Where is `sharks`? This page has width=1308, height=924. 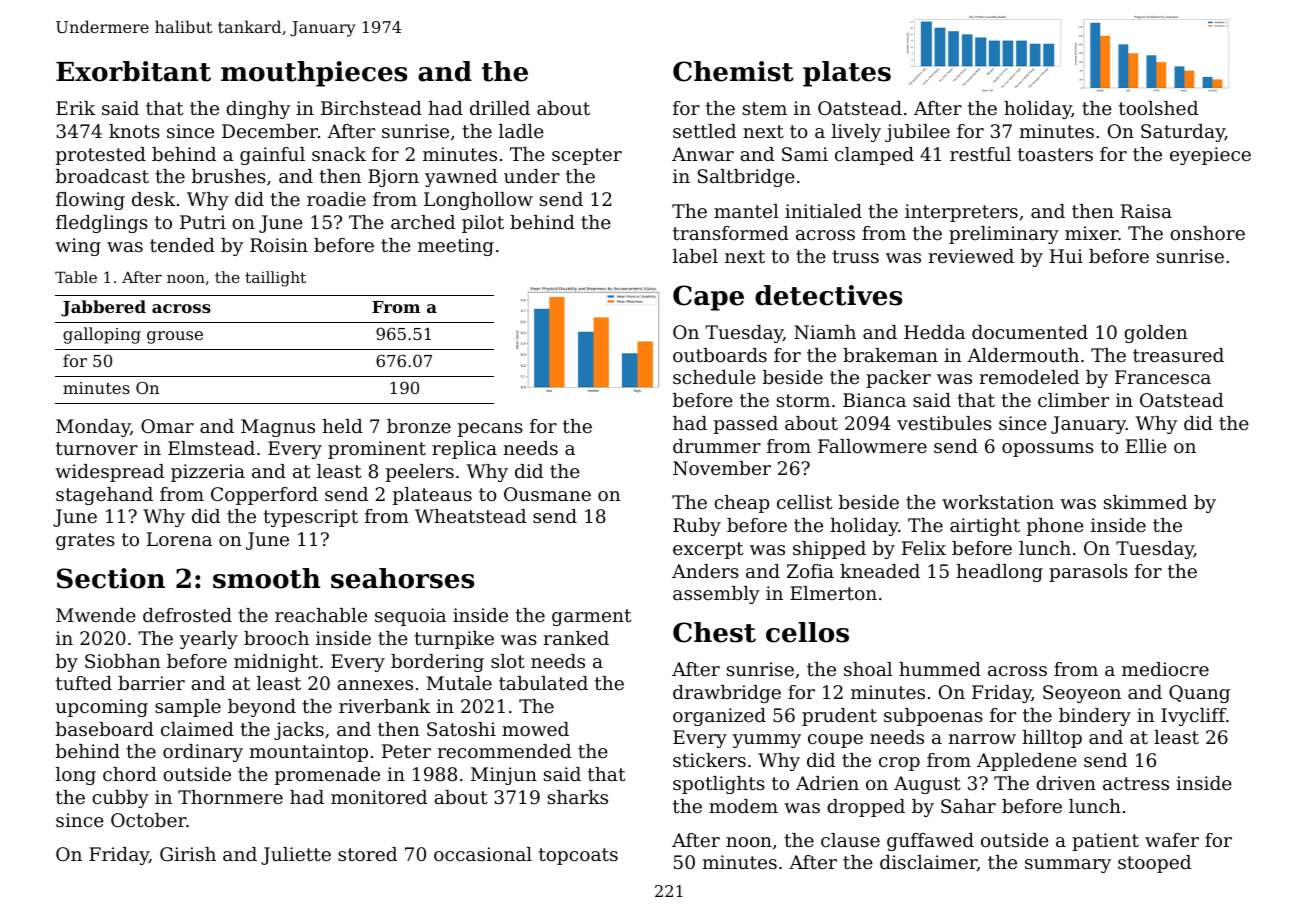
sharks is located at coordinates (578, 797).
